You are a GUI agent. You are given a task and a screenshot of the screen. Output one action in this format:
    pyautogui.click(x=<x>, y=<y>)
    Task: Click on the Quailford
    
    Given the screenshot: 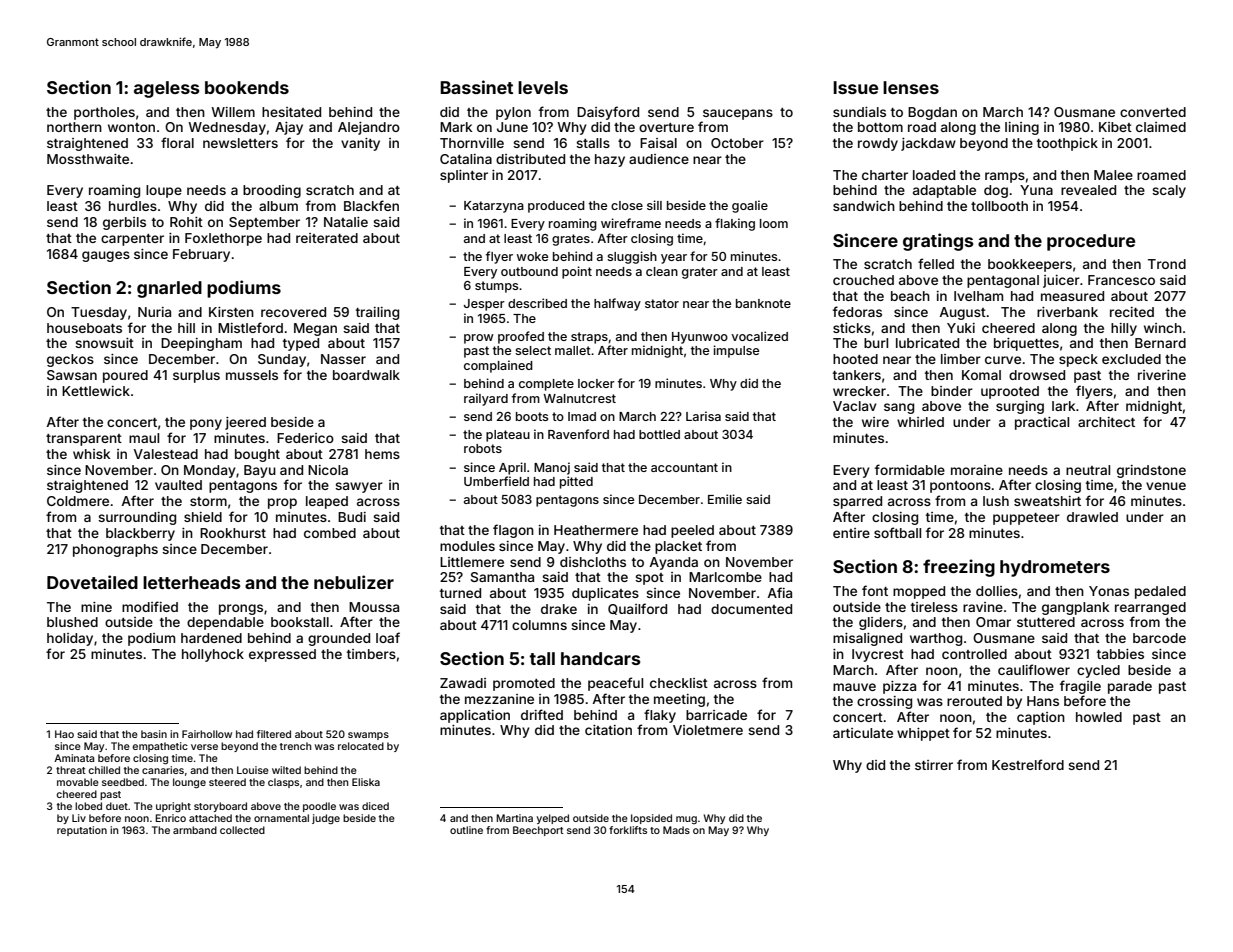 What is the action you would take?
    pyautogui.click(x=637, y=609)
